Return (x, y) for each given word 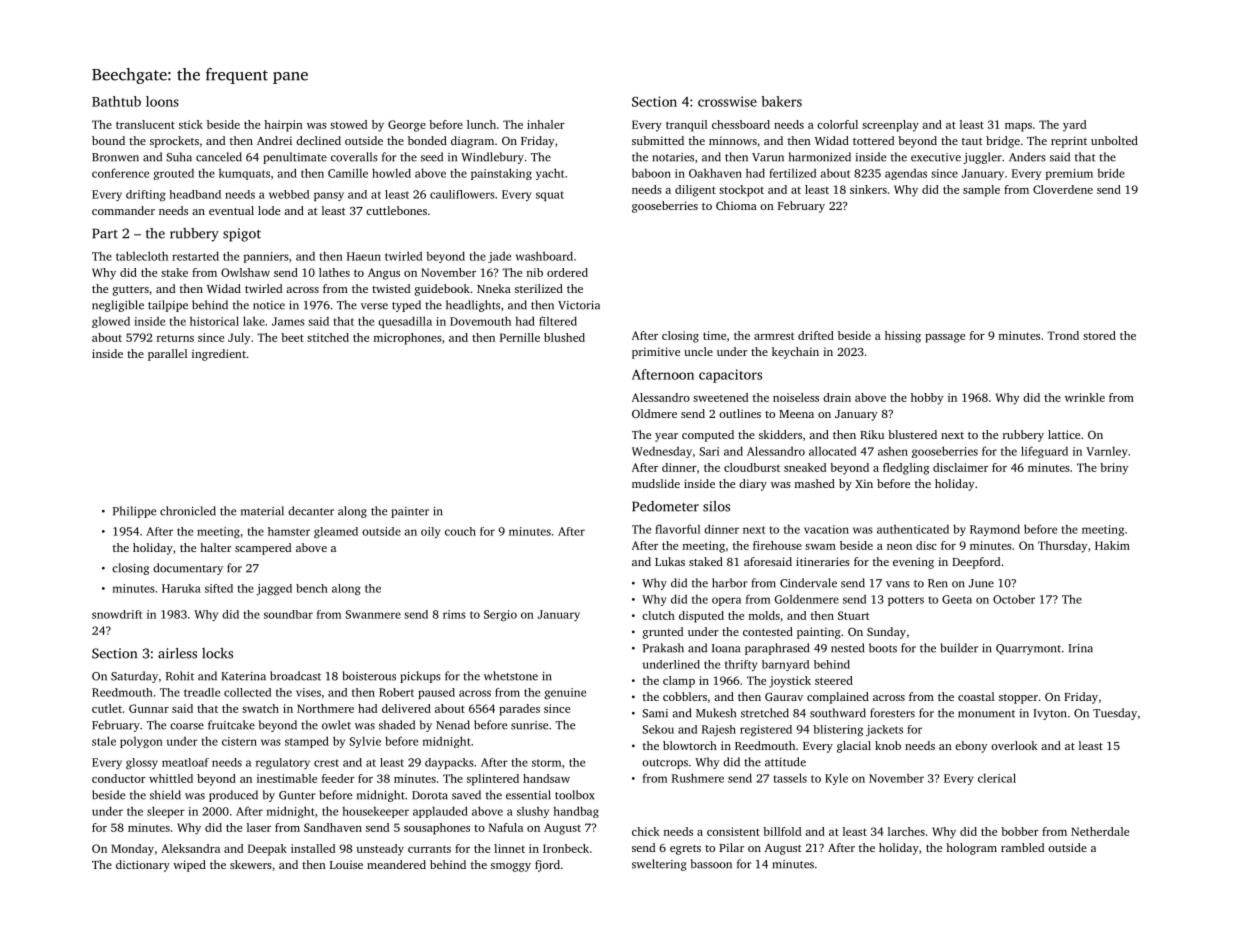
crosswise (727, 101)
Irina (1080, 648)
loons (162, 101)
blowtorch (690, 745)
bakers (781, 101)
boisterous (369, 676)
